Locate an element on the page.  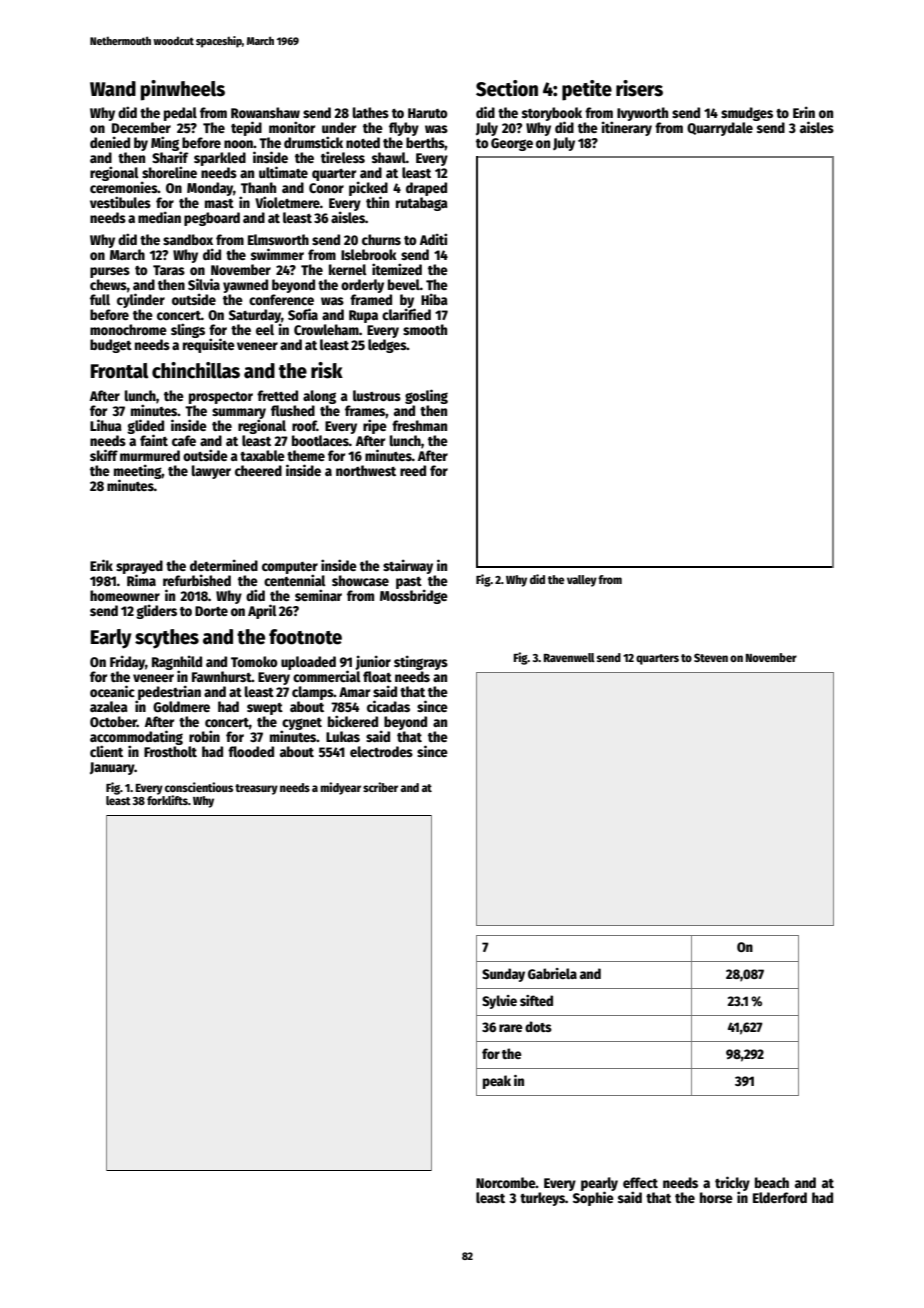
Section is located at coordinates (507, 88).
